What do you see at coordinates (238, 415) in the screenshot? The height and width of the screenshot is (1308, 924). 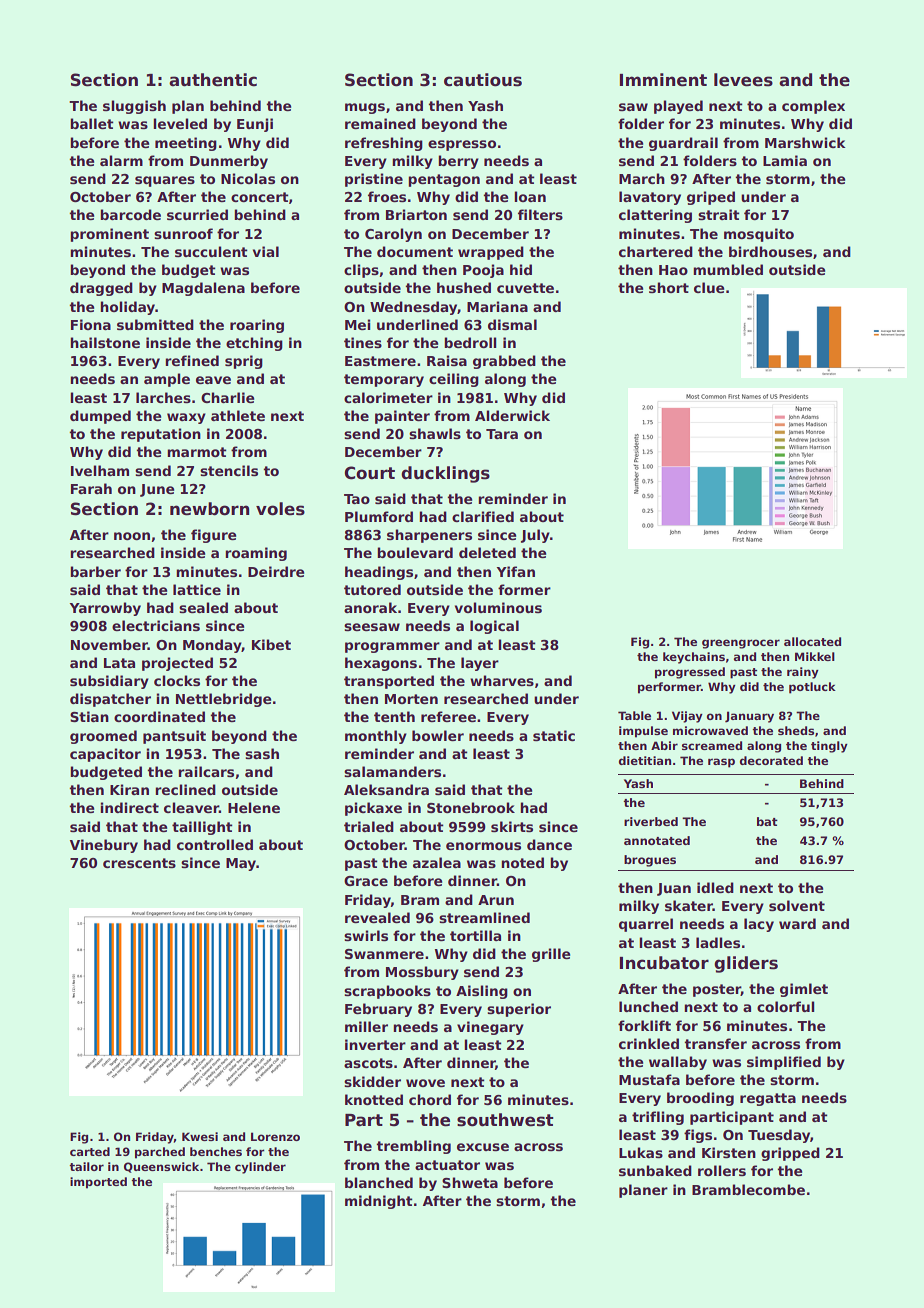 I see `athlete` at bounding box center [238, 415].
